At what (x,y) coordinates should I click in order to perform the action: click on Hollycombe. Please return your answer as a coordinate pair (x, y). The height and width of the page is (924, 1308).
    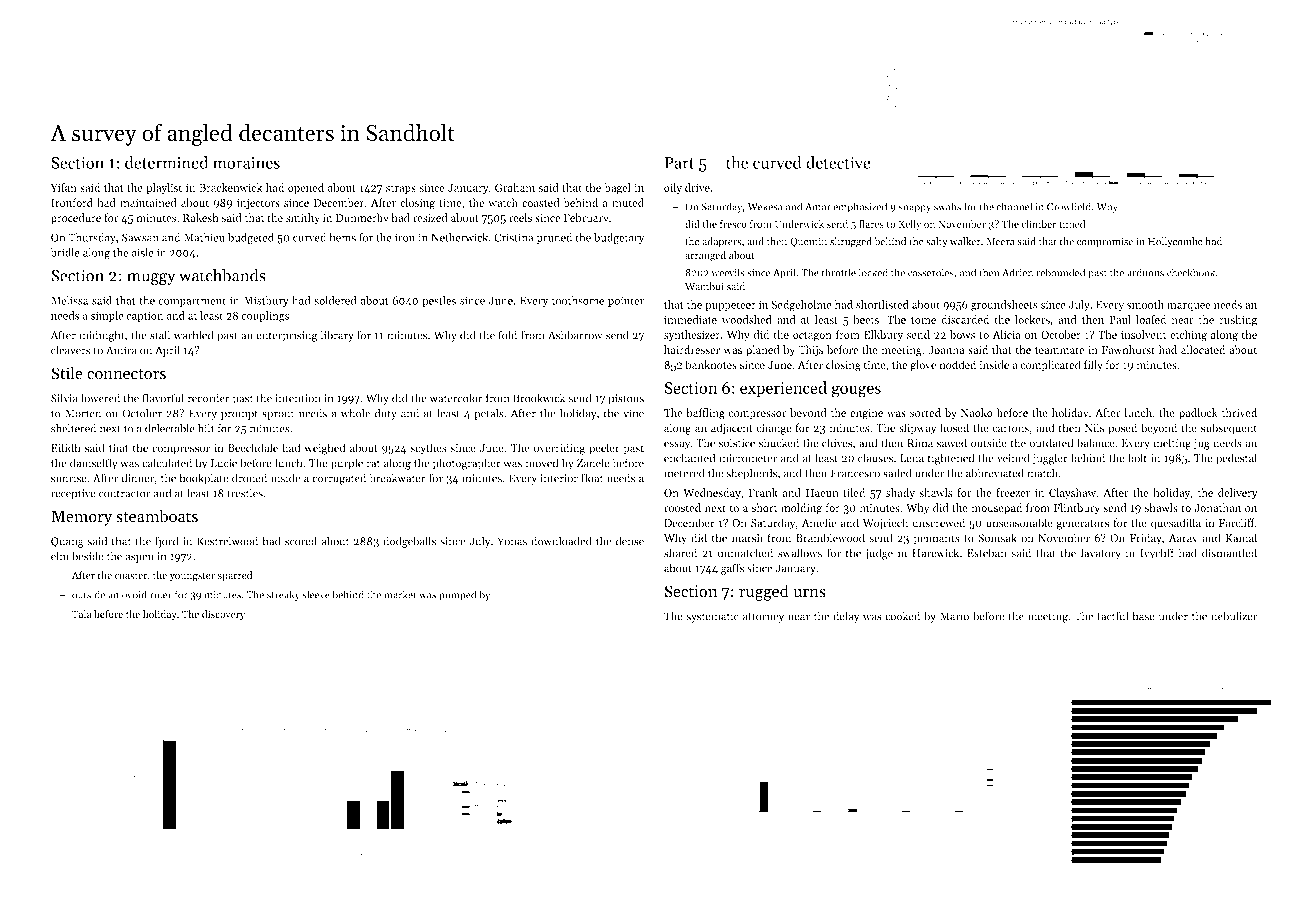
    Looking at the image, I should click on (1175, 242).
